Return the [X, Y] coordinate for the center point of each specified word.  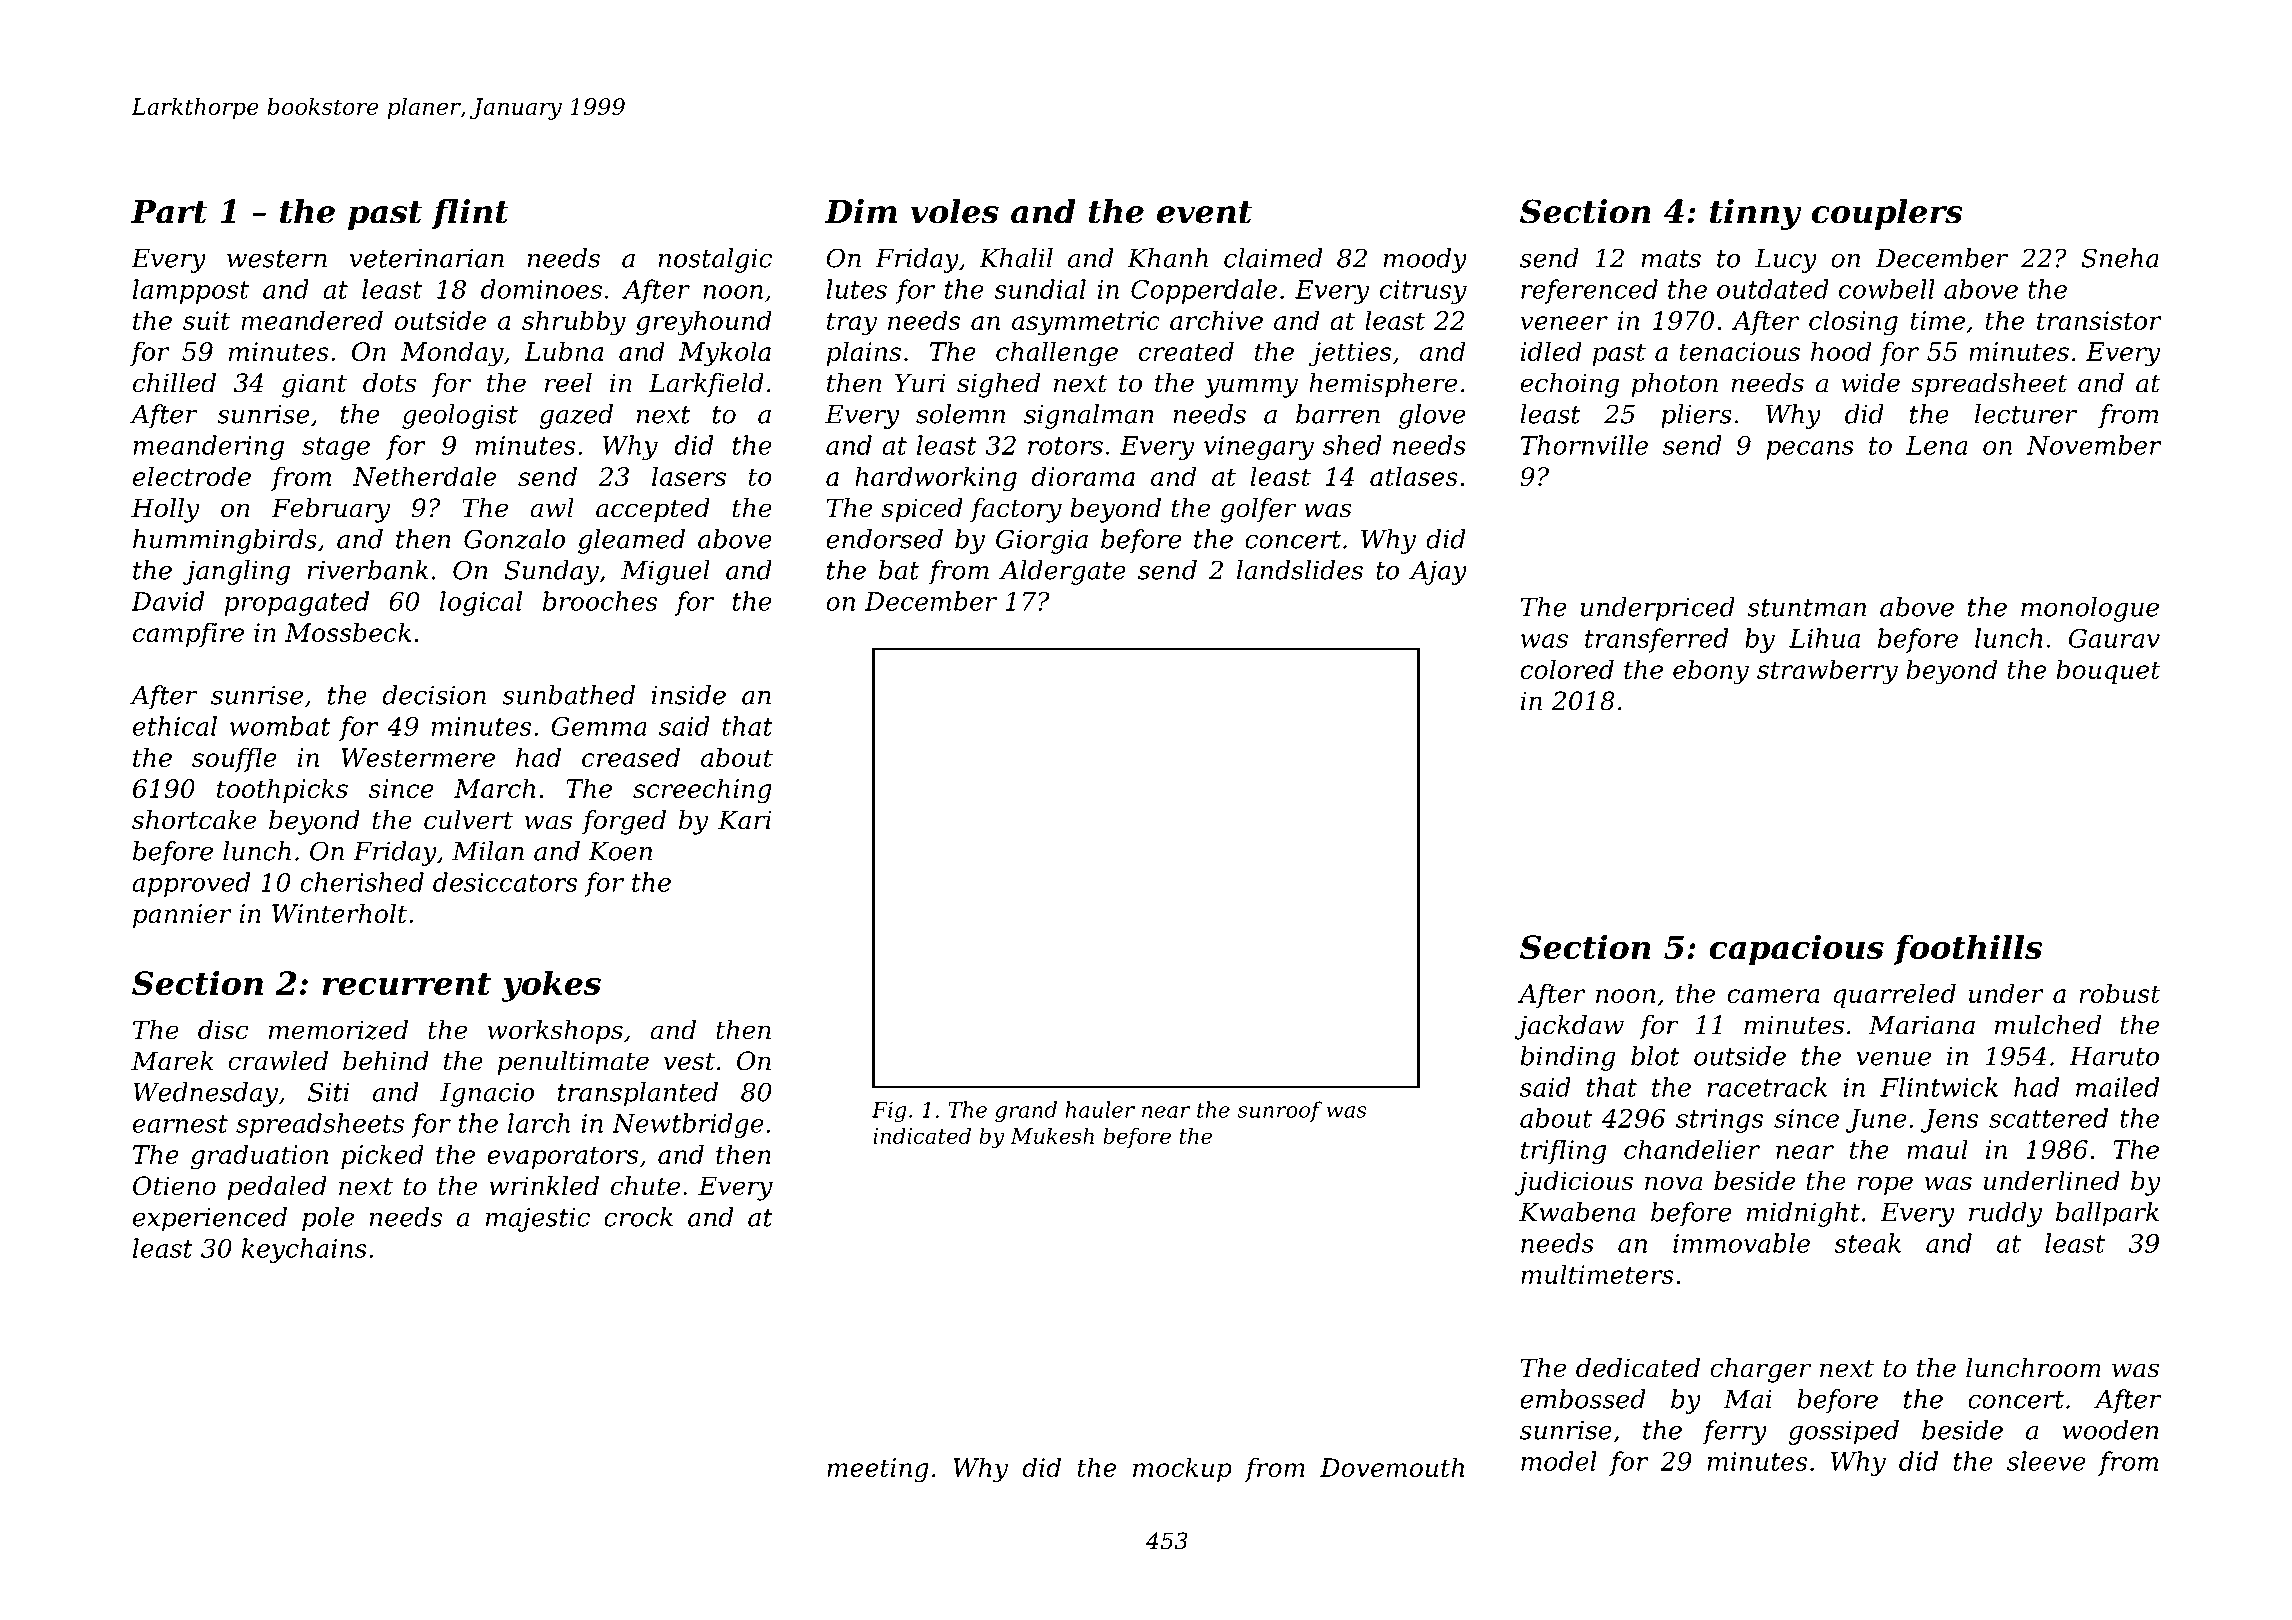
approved [191, 884]
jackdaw [1569, 1027]
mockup [1182, 1469]
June [1876, 1121]
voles [954, 211]
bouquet [2108, 671]
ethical [175, 726]
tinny [1756, 214]
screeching [702, 791]
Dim [861, 211]
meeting [878, 1470]
